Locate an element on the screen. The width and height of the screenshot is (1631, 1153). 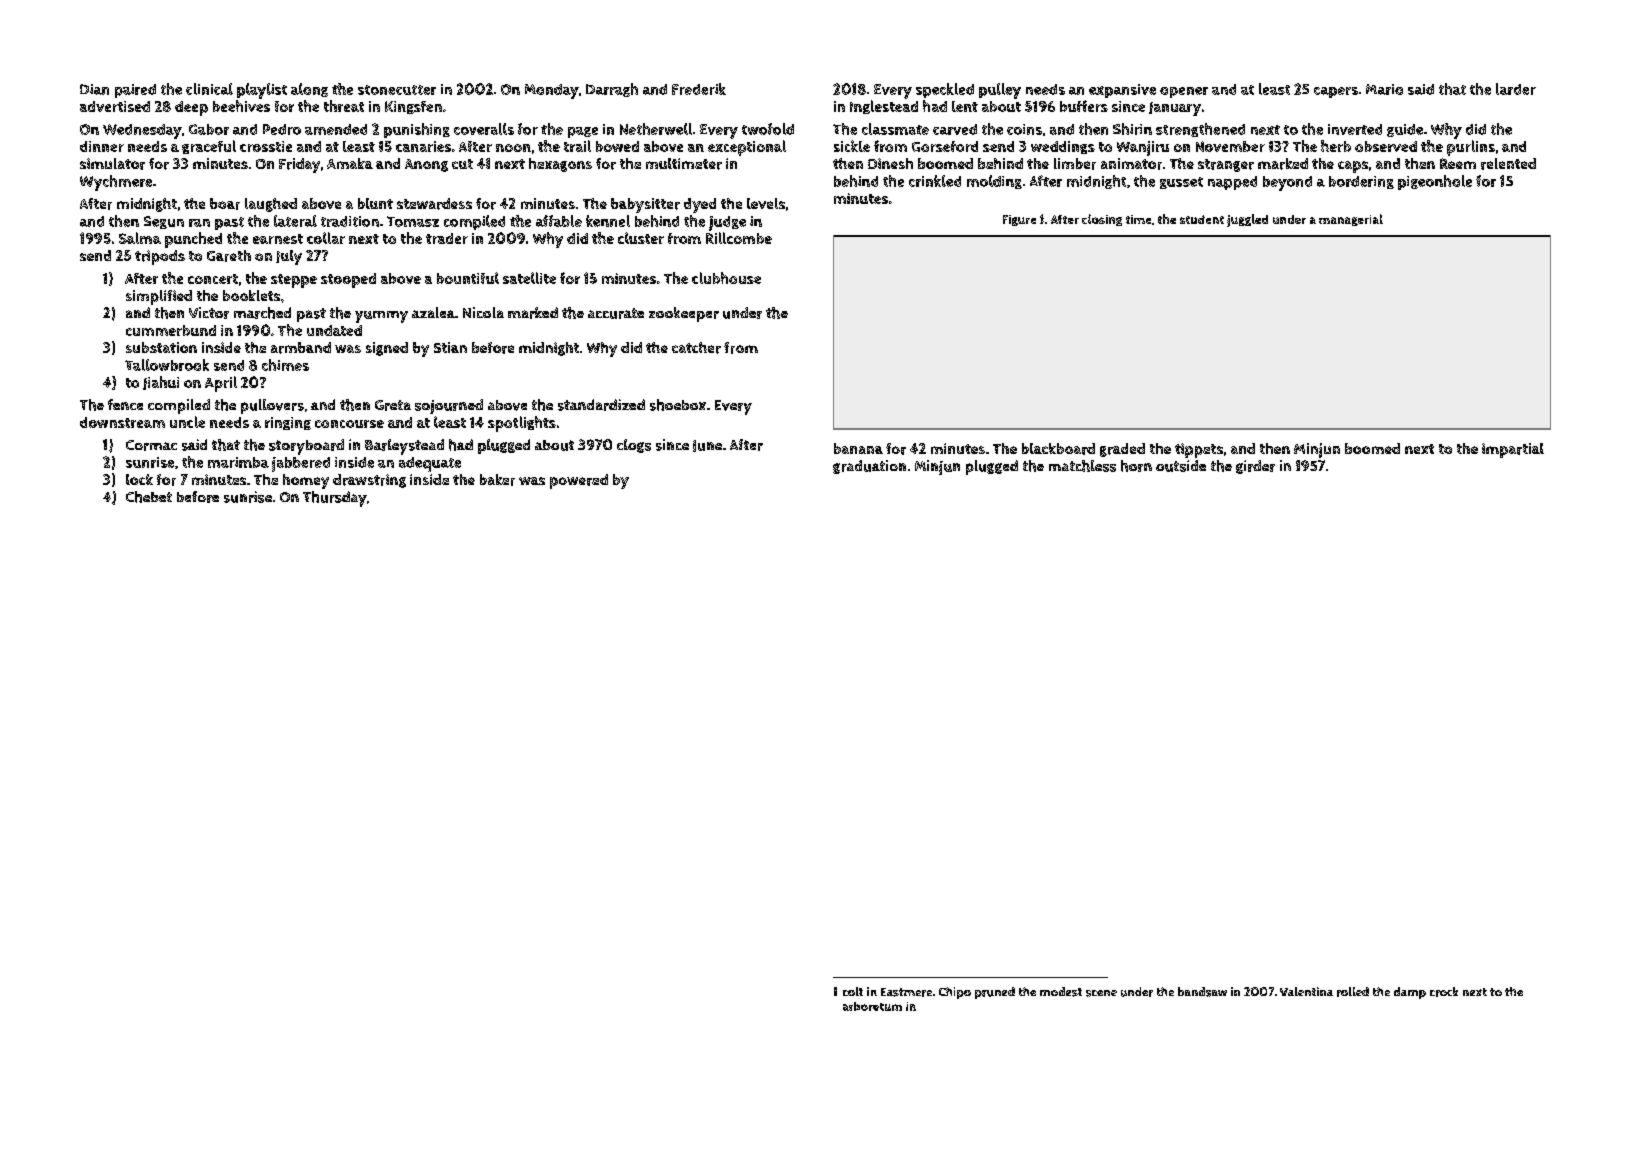
catcher is located at coordinates (696, 348).
